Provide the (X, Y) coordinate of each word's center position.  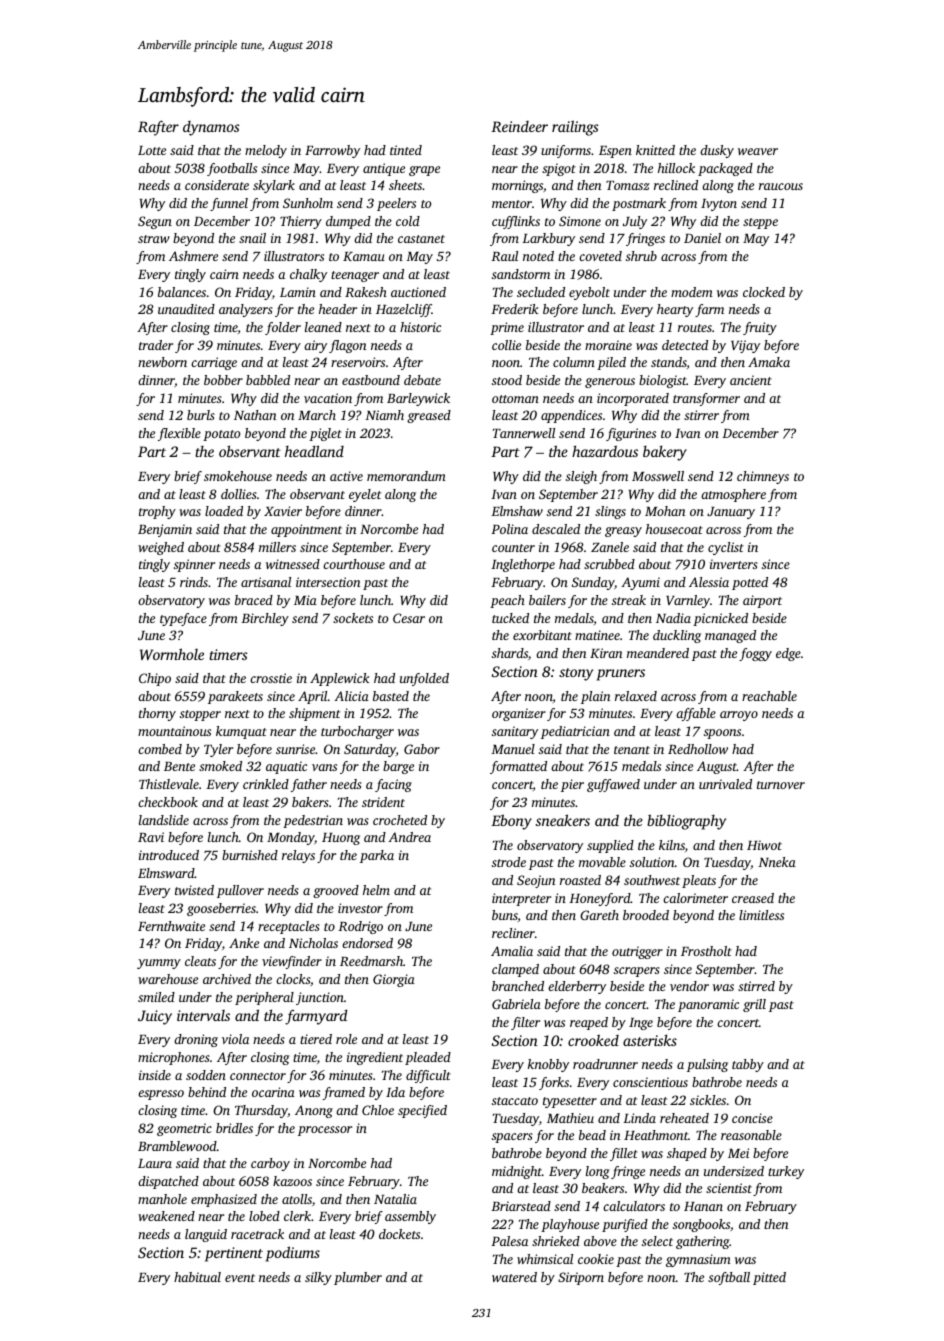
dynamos (211, 128)
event (240, 1278)
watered (514, 1277)
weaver (758, 151)
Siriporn (581, 1278)
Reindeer (519, 126)
